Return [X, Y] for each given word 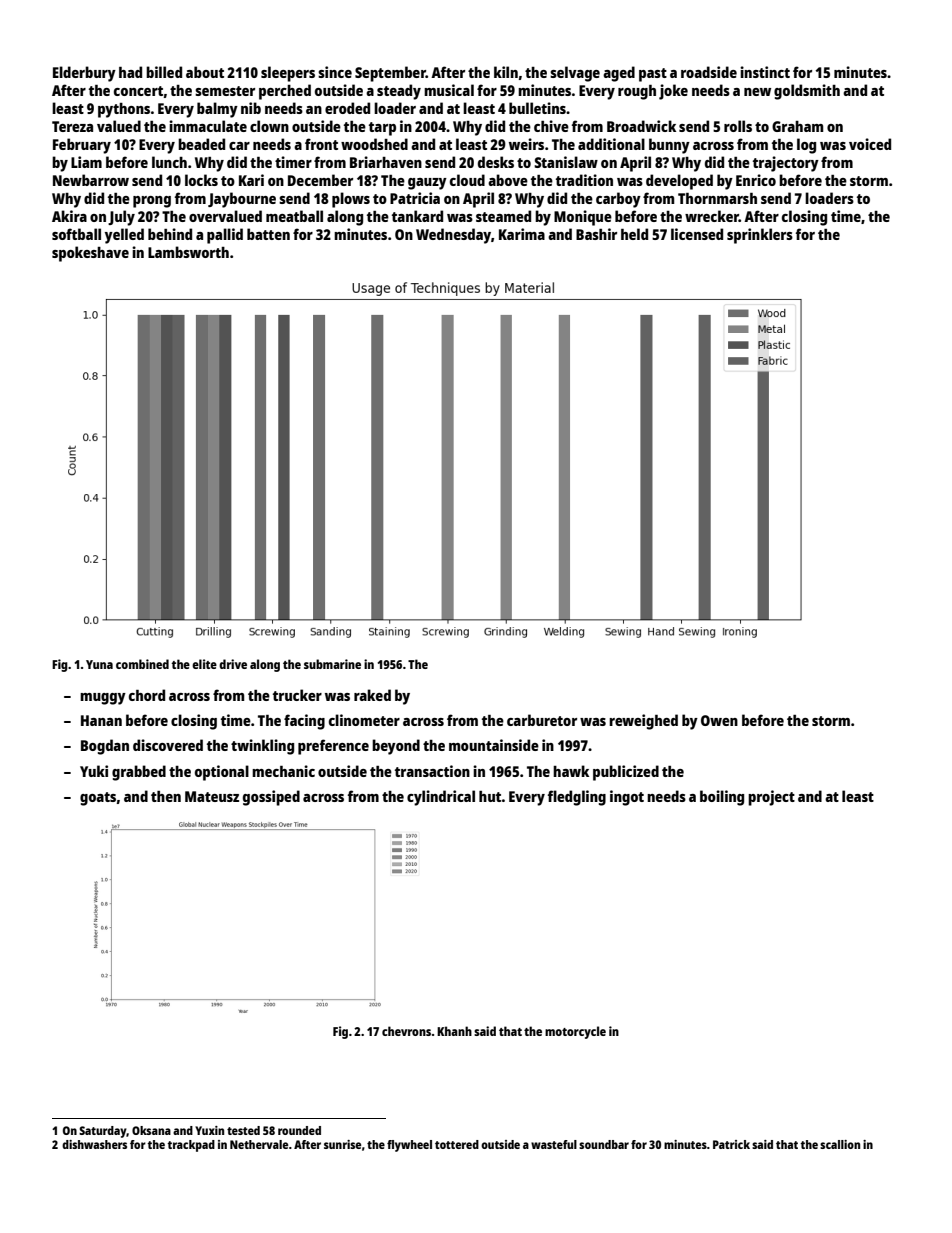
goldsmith [807, 92]
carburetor [542, 720]
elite [204, 664]
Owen [719, 720]
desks [496, 162]
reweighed [643, 722]
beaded [201, 144]
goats [98, 799]
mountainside [494, 745]
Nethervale [259, 1144]
